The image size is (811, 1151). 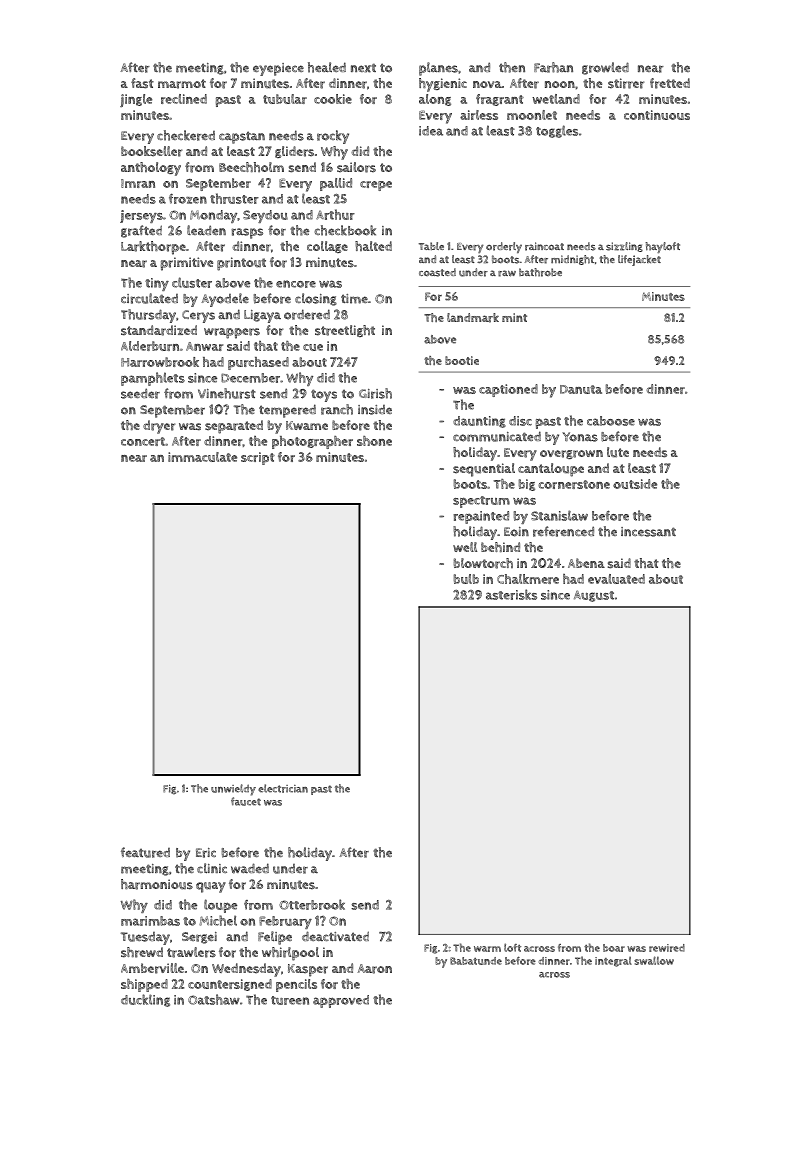 What do you see at coordinates (227, 393) in the document?
I see `Vinehurst` at bounding box center [227, 393].
